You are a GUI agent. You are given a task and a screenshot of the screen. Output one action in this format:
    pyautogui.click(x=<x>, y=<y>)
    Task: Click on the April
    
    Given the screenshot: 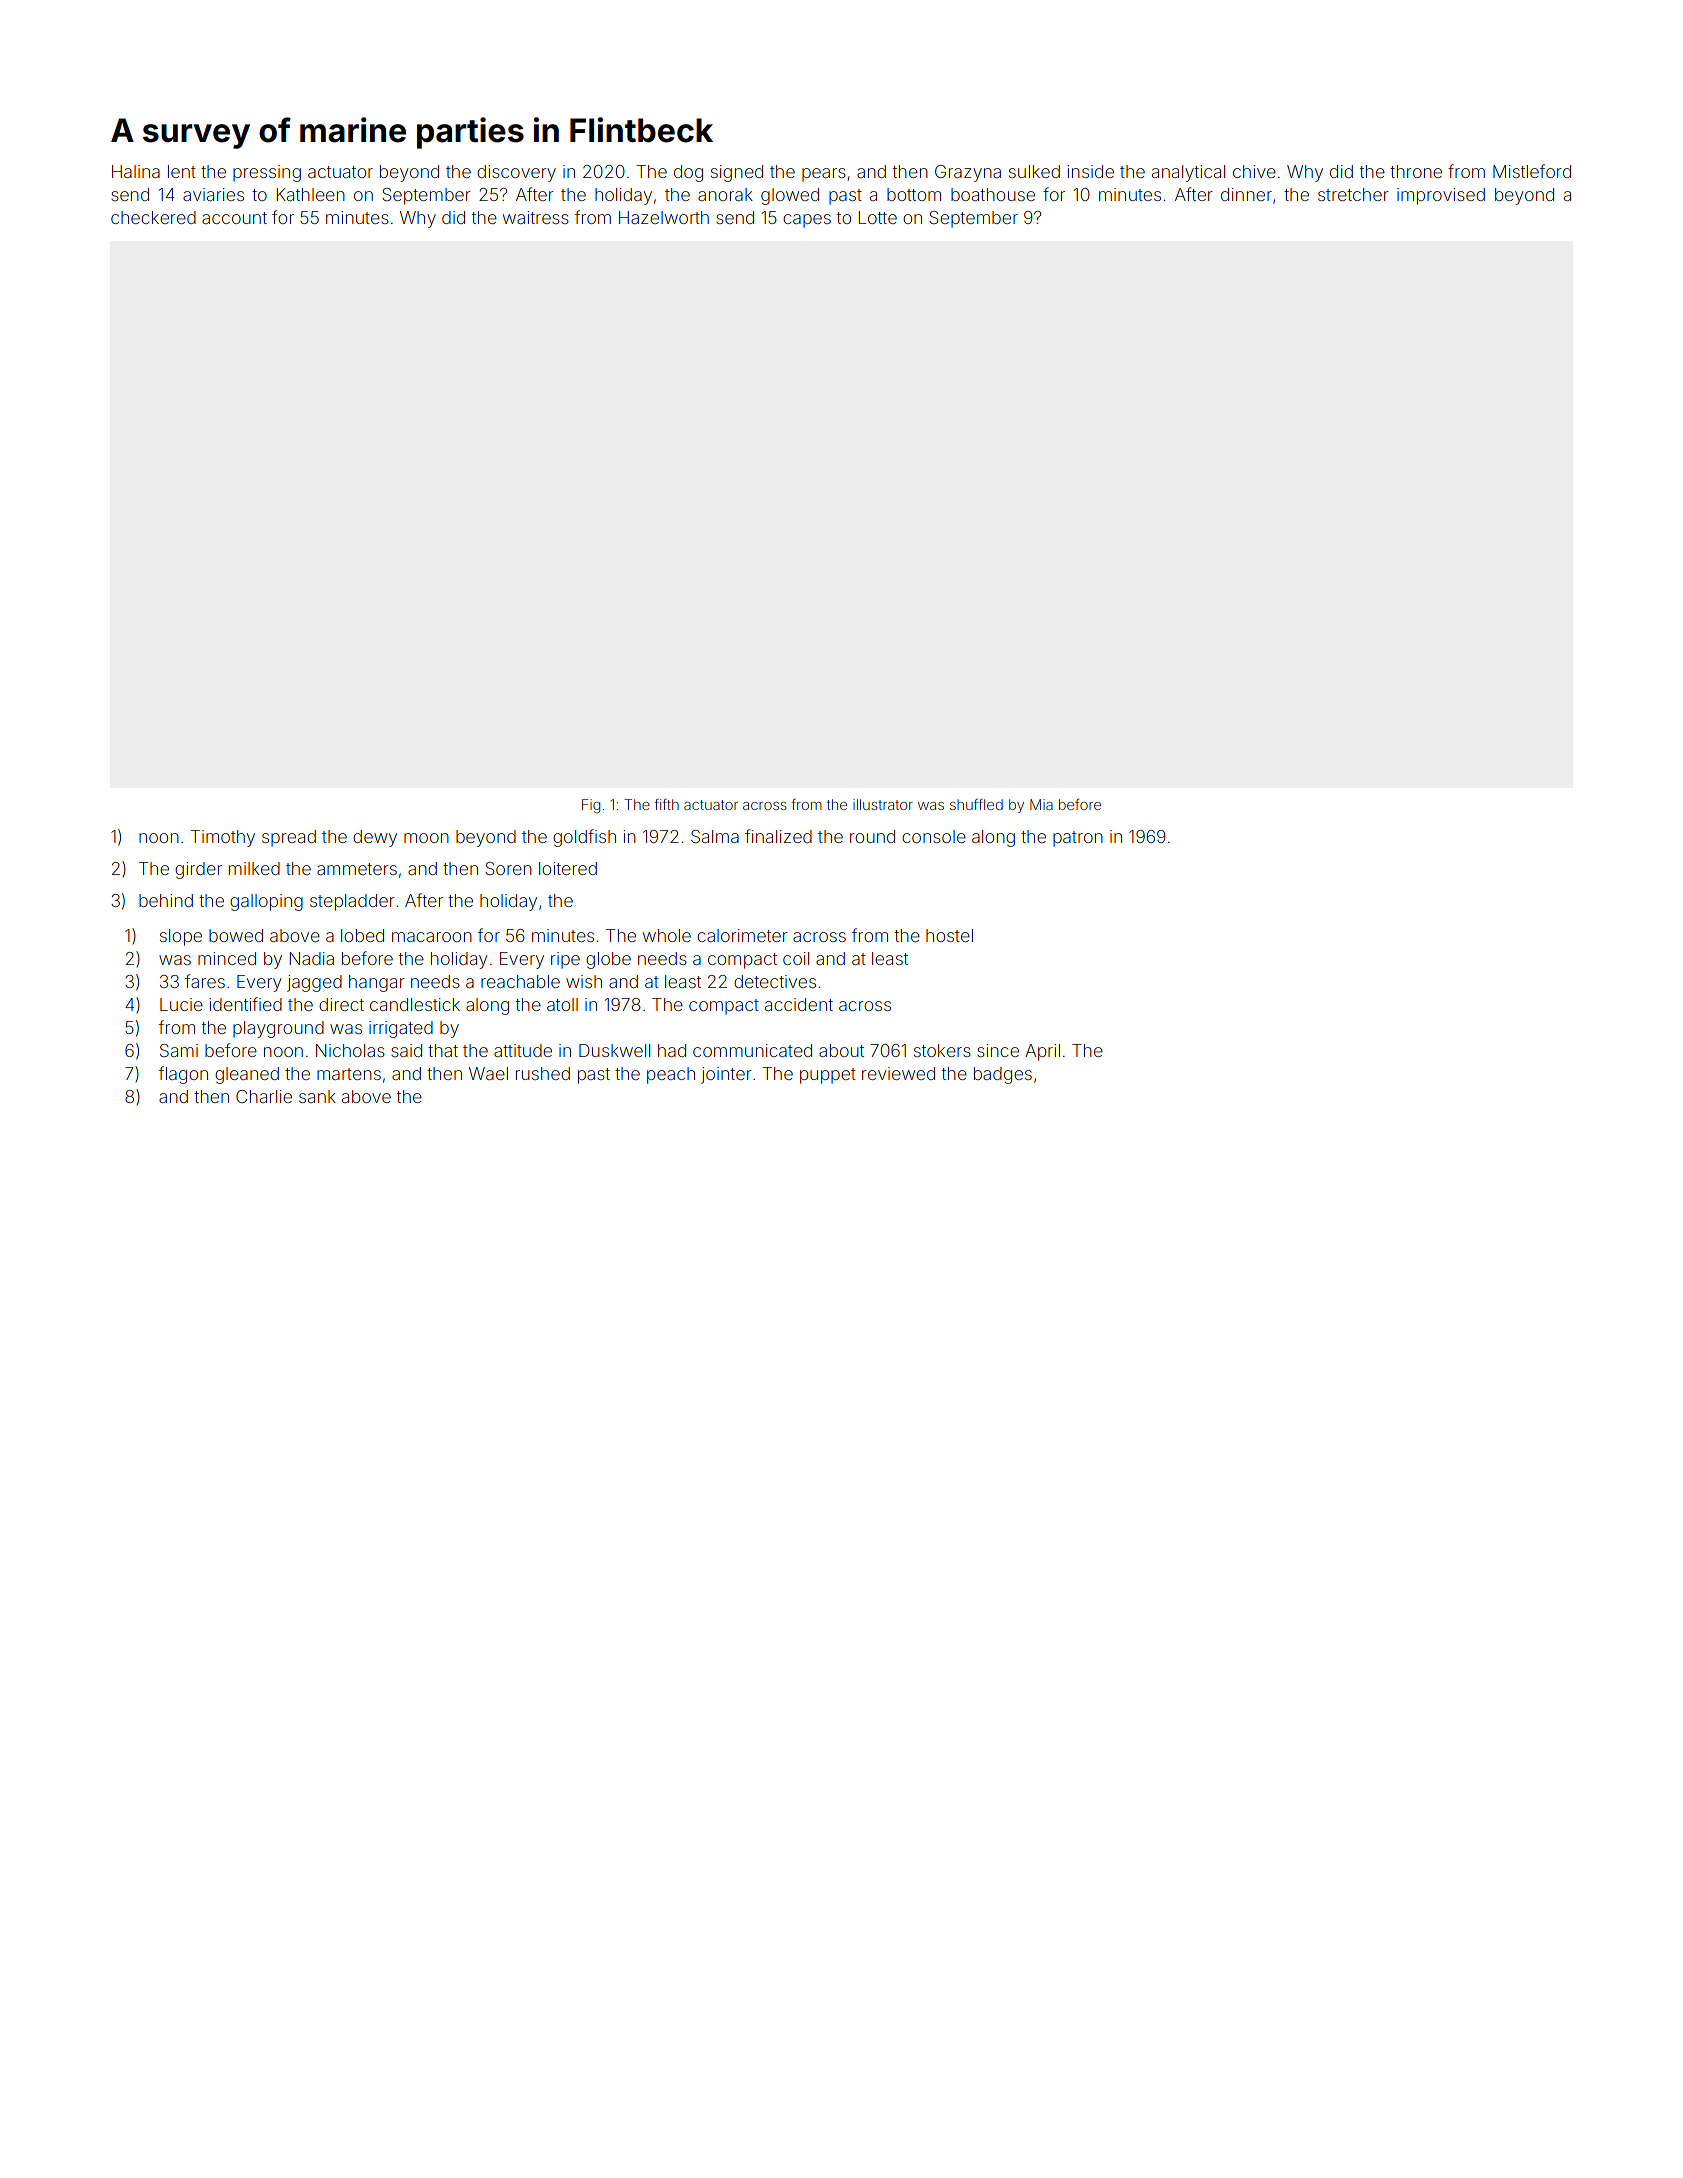 What is the action you would take?
    pyautogui.click(x=1042, y=1052)
